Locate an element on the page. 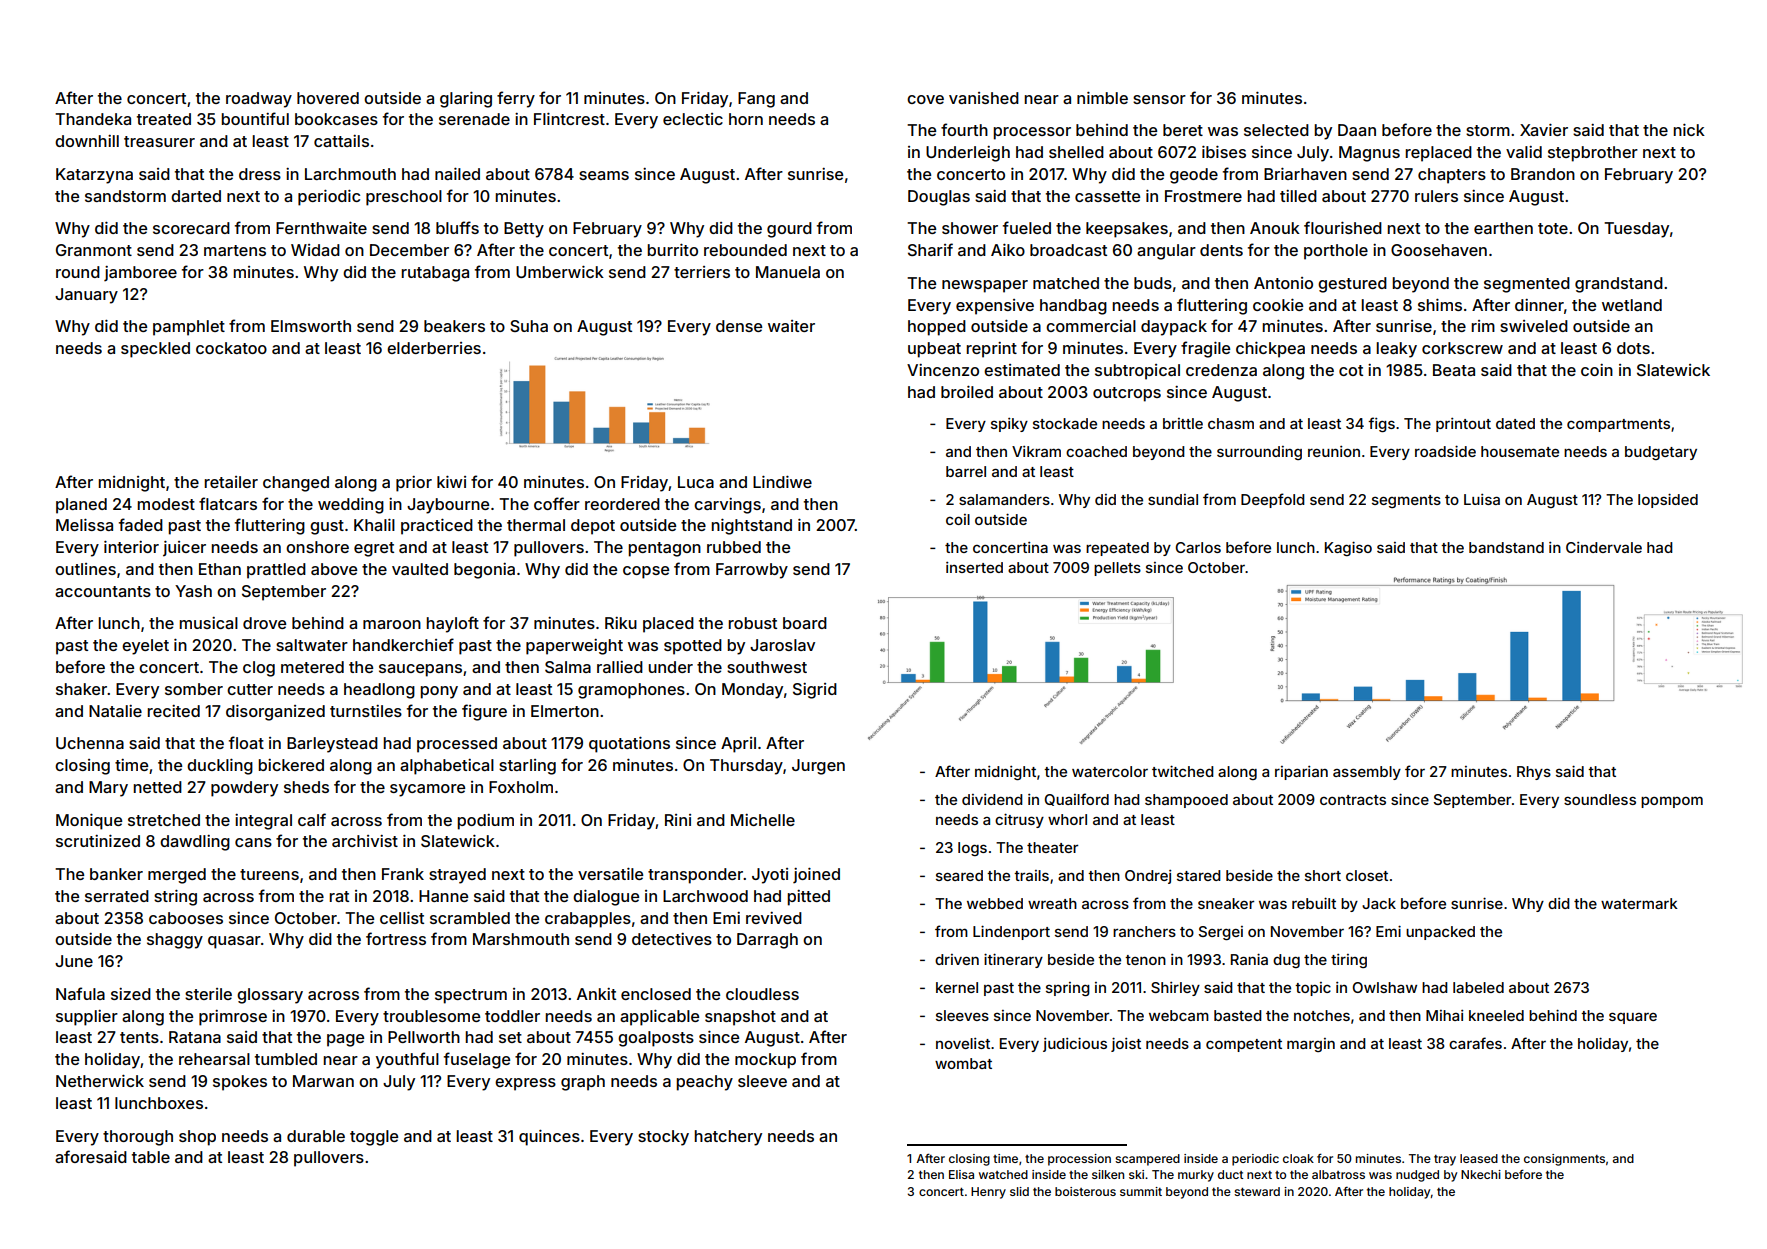 The width and height of the image is (1767, 1249). coil is located at coordinates (958, 519).
